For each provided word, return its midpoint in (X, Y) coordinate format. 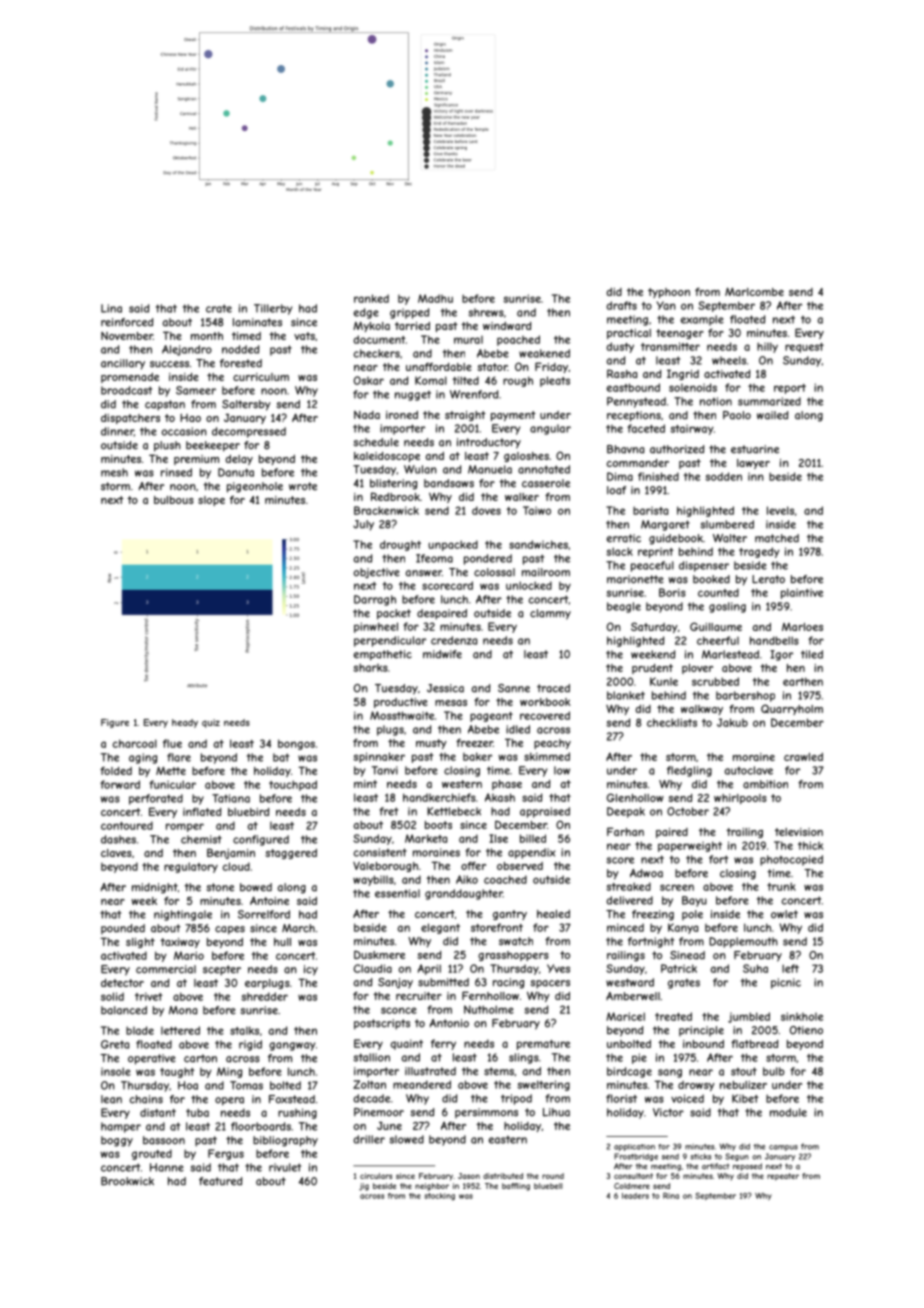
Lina (111, 308)
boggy (117, 1141)
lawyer (753, 464)
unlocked (529, 585)
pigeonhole (255, 487)
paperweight (690, 846)
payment (513, 416)
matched (777, 538)
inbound (703, 1044)
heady (185, 723)
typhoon (669, 293)
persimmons (486, 1113)
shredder (264, 996)
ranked (371, 298)
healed (553, 914)
